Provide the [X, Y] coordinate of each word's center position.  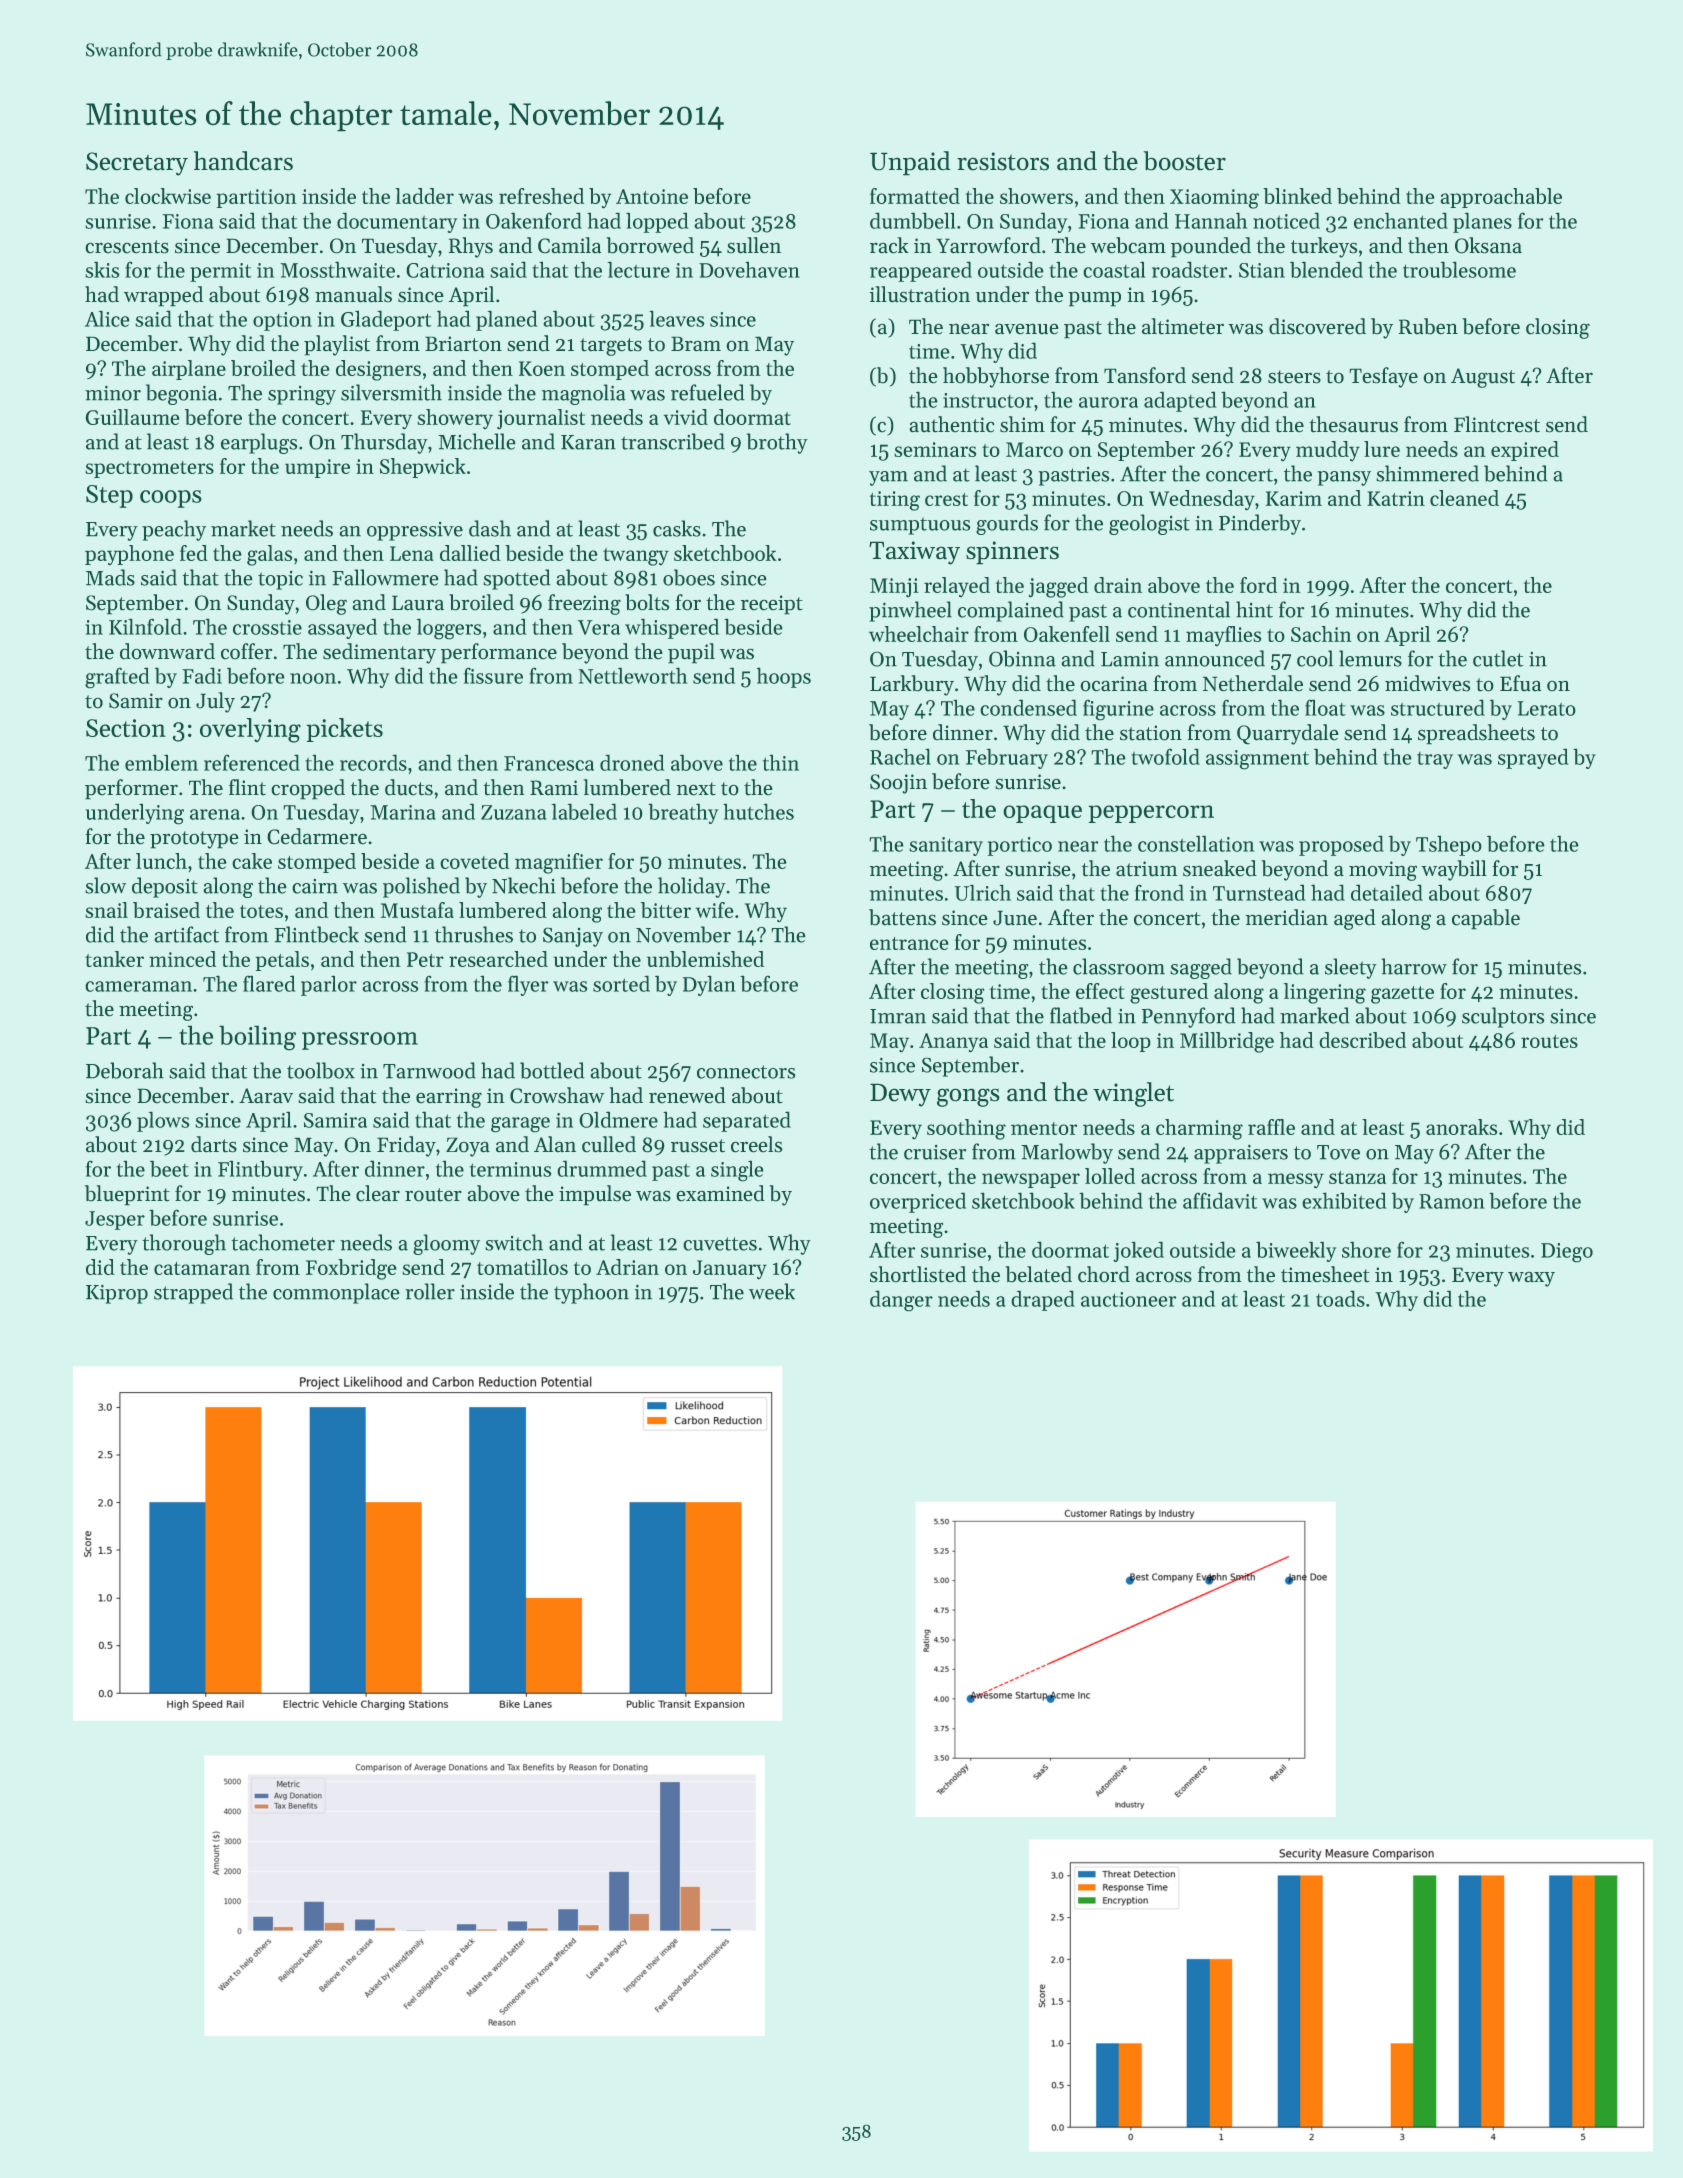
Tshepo [1449, 845]
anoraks [1461, 1127]
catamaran [202, 1268]
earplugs [259, 443]
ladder [424, 196]
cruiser [935, 1152]
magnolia [584, 394]
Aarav [266, 1096]
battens [902, 917]
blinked [1297, 196]
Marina [403, 812]
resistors [1003, 161]
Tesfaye [1383, 377]
